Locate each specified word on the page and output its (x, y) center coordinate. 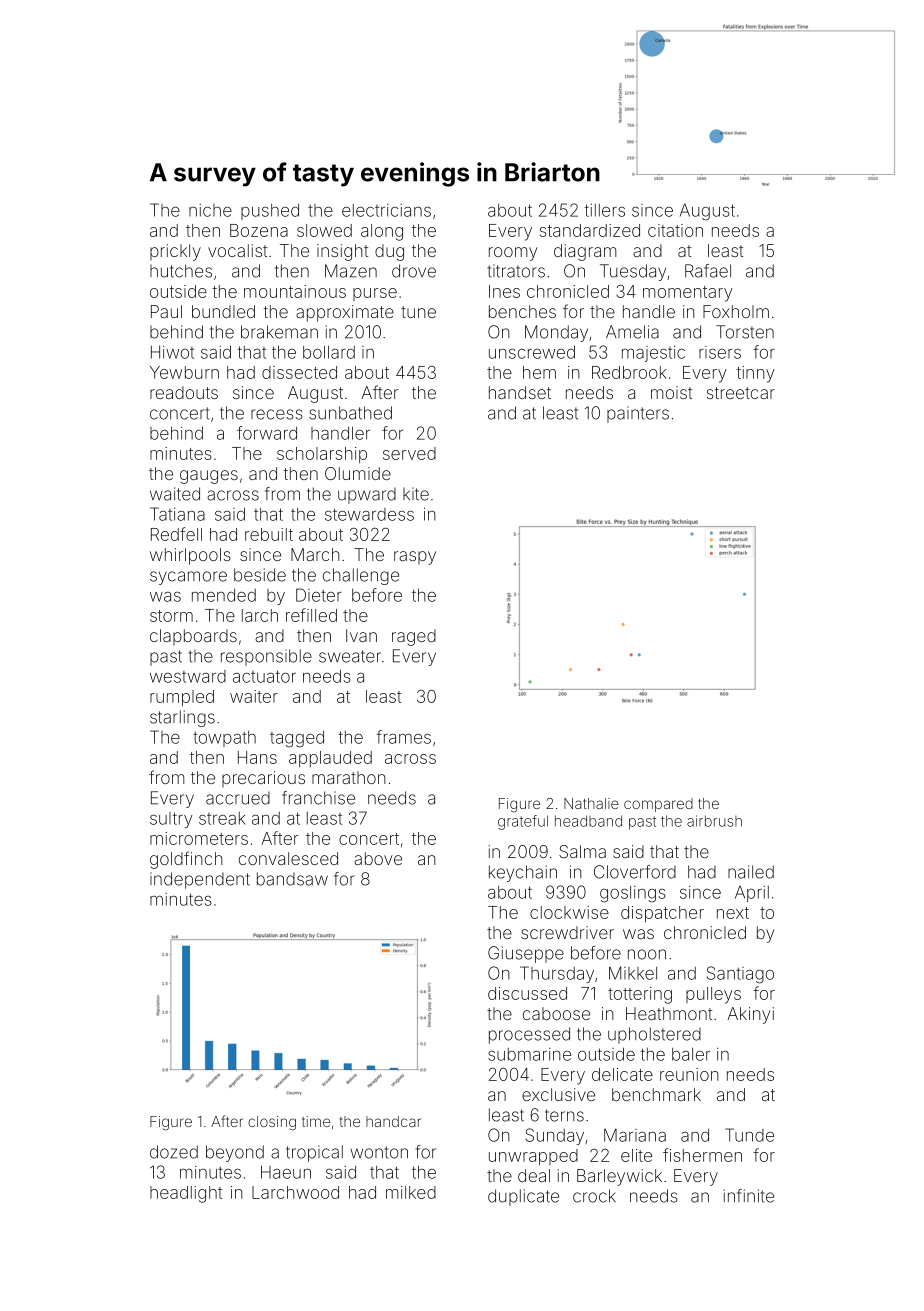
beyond (235, 1153)
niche (210, 210)
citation (675, 230)
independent (200, 880)
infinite (749, 1196)
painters (638, 414)
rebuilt (269, 534)
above (378, 858)
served (409, 453)
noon (647, 954)
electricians (386, 210)
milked (411, 1192)
